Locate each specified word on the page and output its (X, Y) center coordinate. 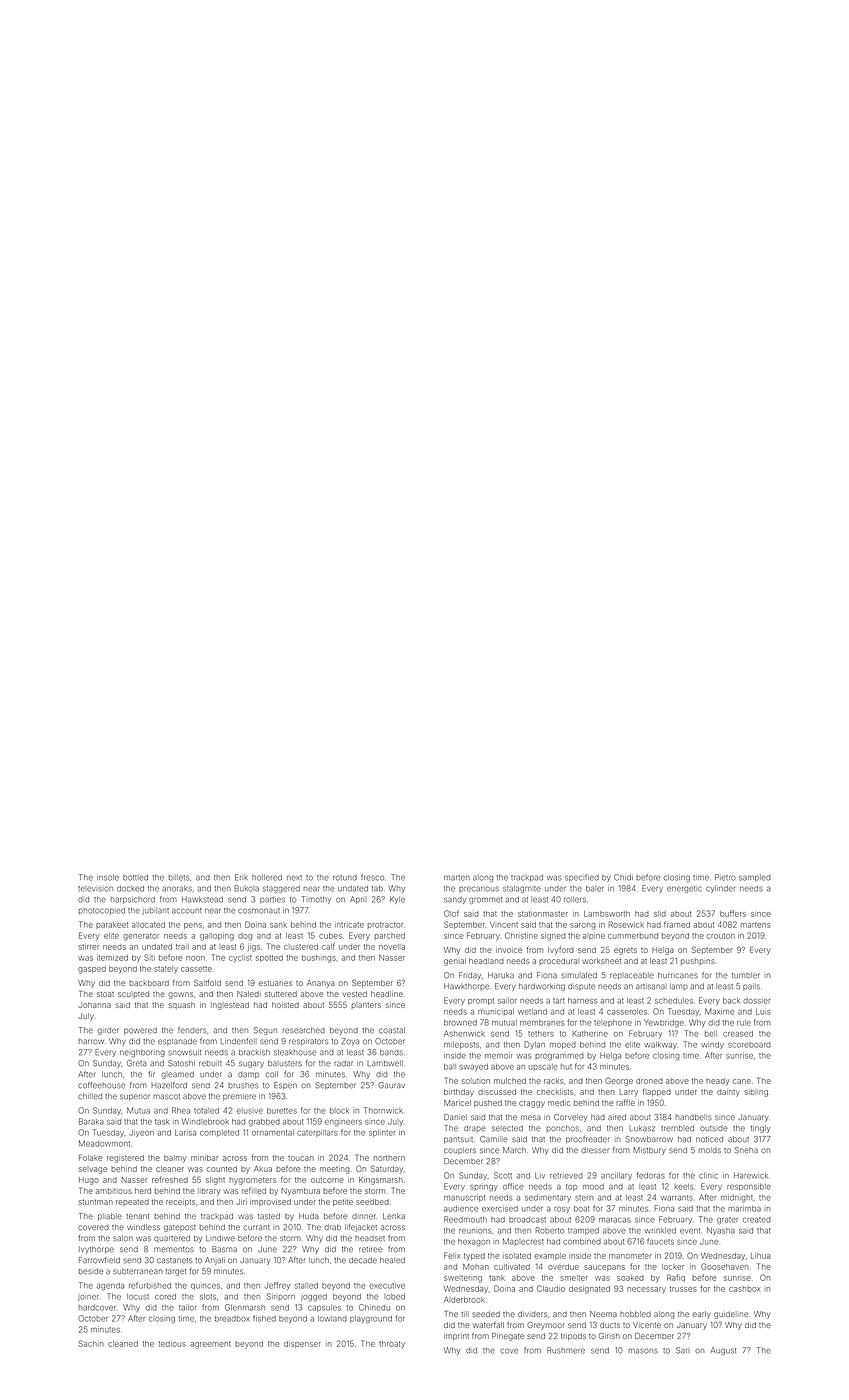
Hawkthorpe (466, 986)
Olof (451, 913)
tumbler (746, 975)
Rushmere (566, 1350)
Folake (90, 1158)
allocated (148, 925)
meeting (335, 1170)
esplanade (177, 1042)
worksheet (601, 961)
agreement (210, 1345)
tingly (761, 1129)
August (723, 1351)
